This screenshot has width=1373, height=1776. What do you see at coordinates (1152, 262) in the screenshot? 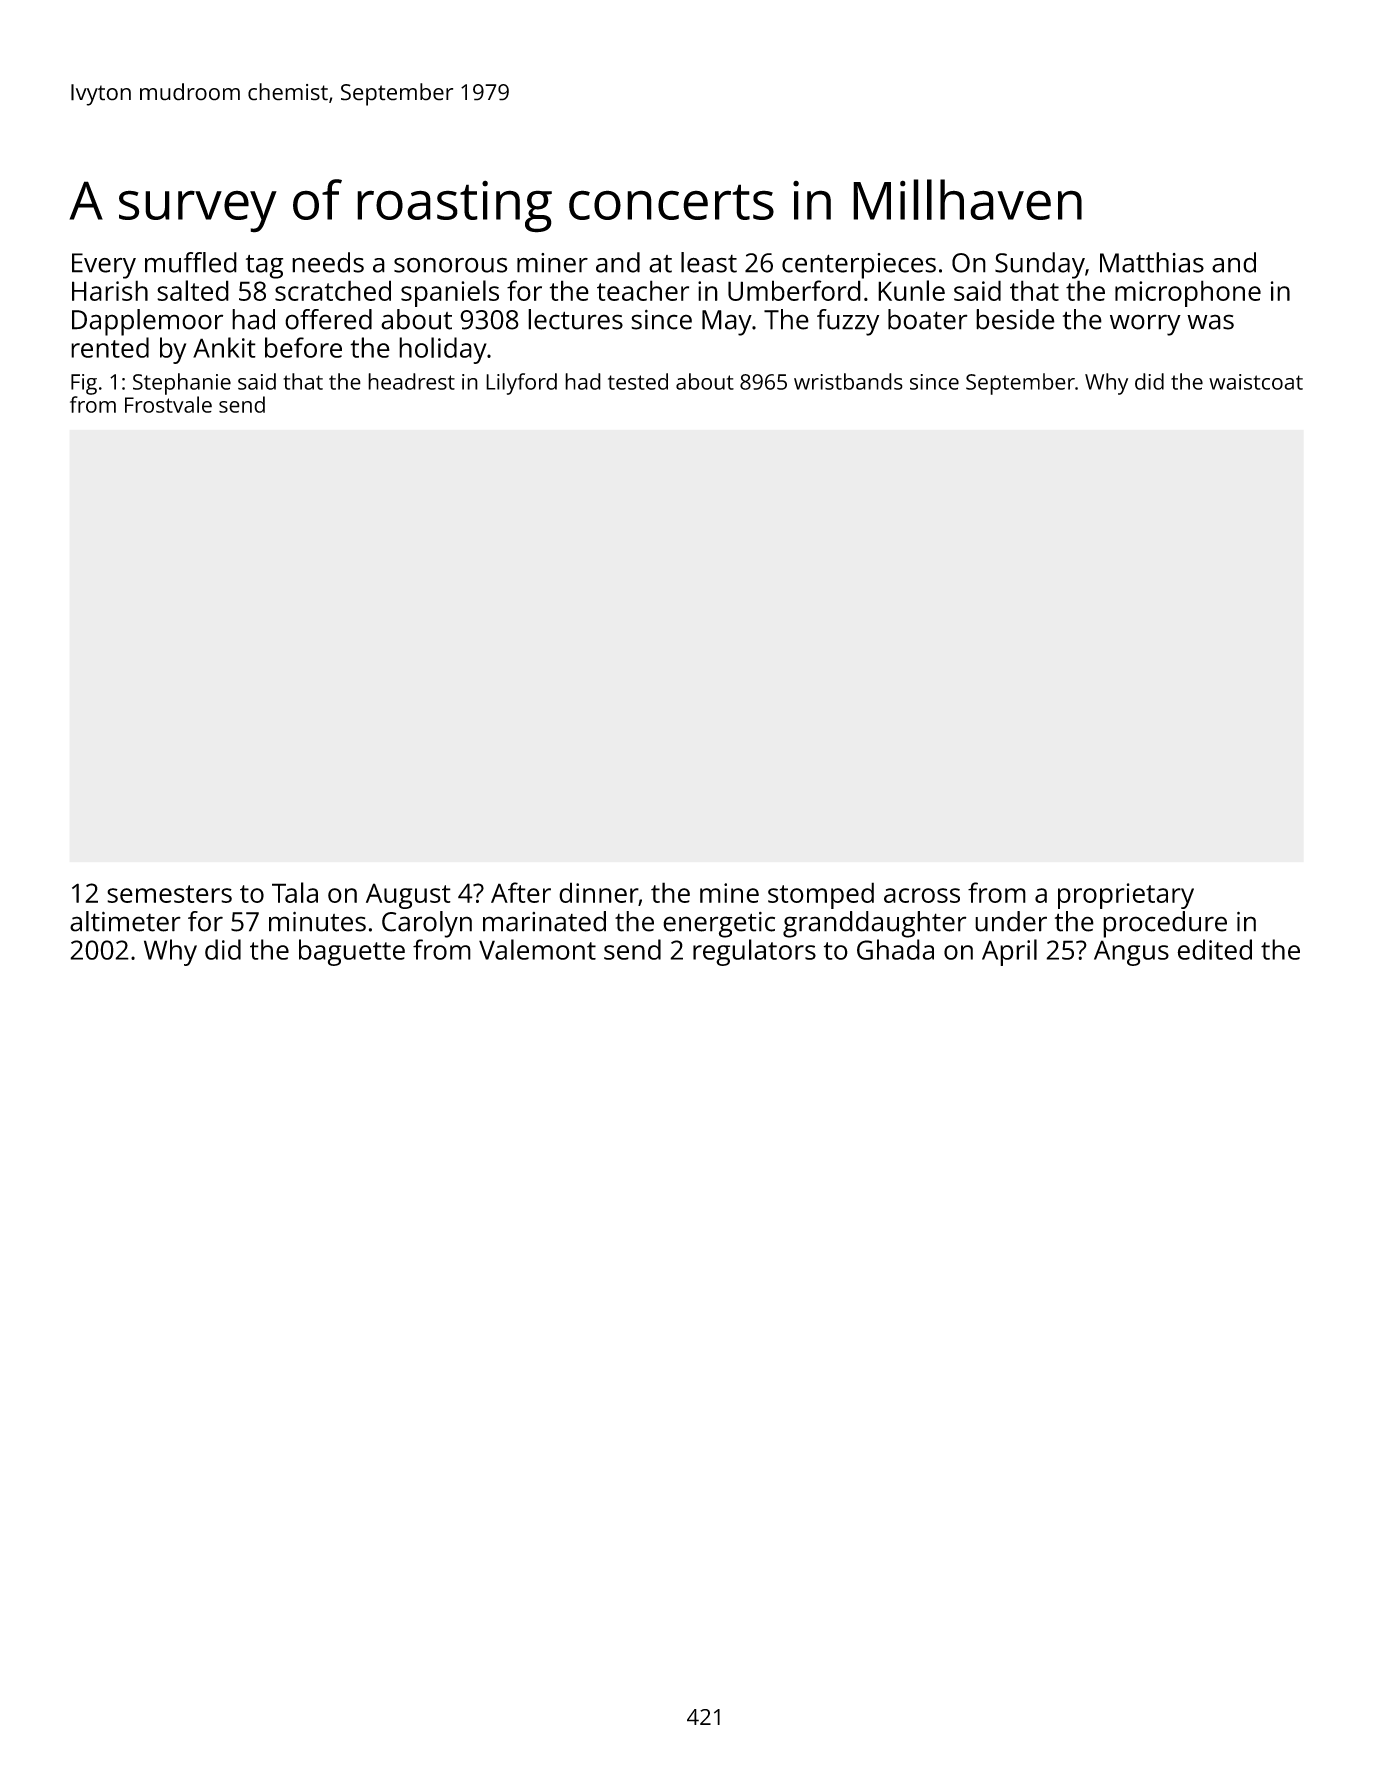
I see `Matthias` at bounding box center [1152, 262].
